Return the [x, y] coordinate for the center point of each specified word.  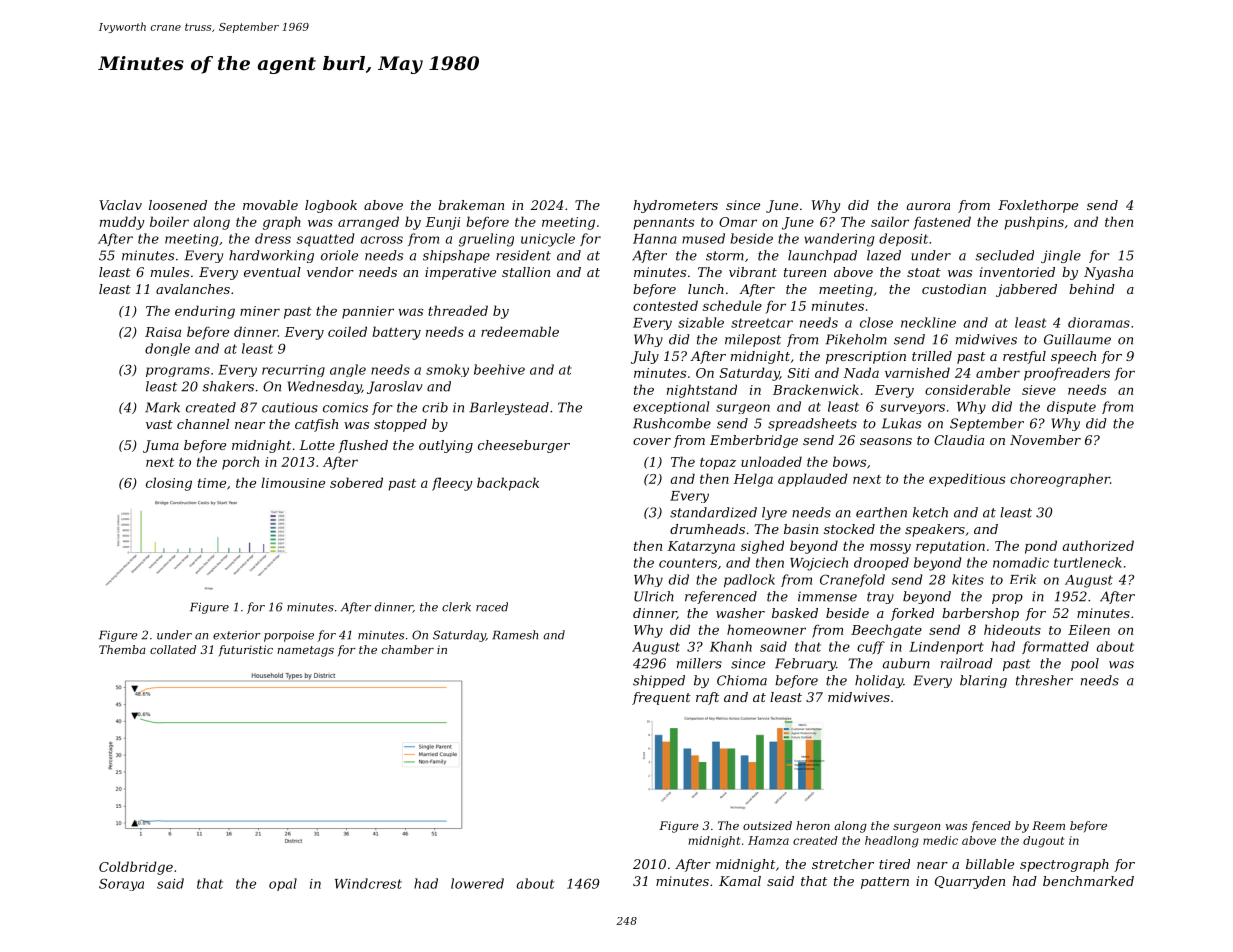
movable [270, 205]
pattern [885, 883]
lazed [884, 255]
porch [240, 463]
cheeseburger [524, 446]
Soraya [121, 884]
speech [1073, 357]
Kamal [740, 881]
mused [703, 238]
